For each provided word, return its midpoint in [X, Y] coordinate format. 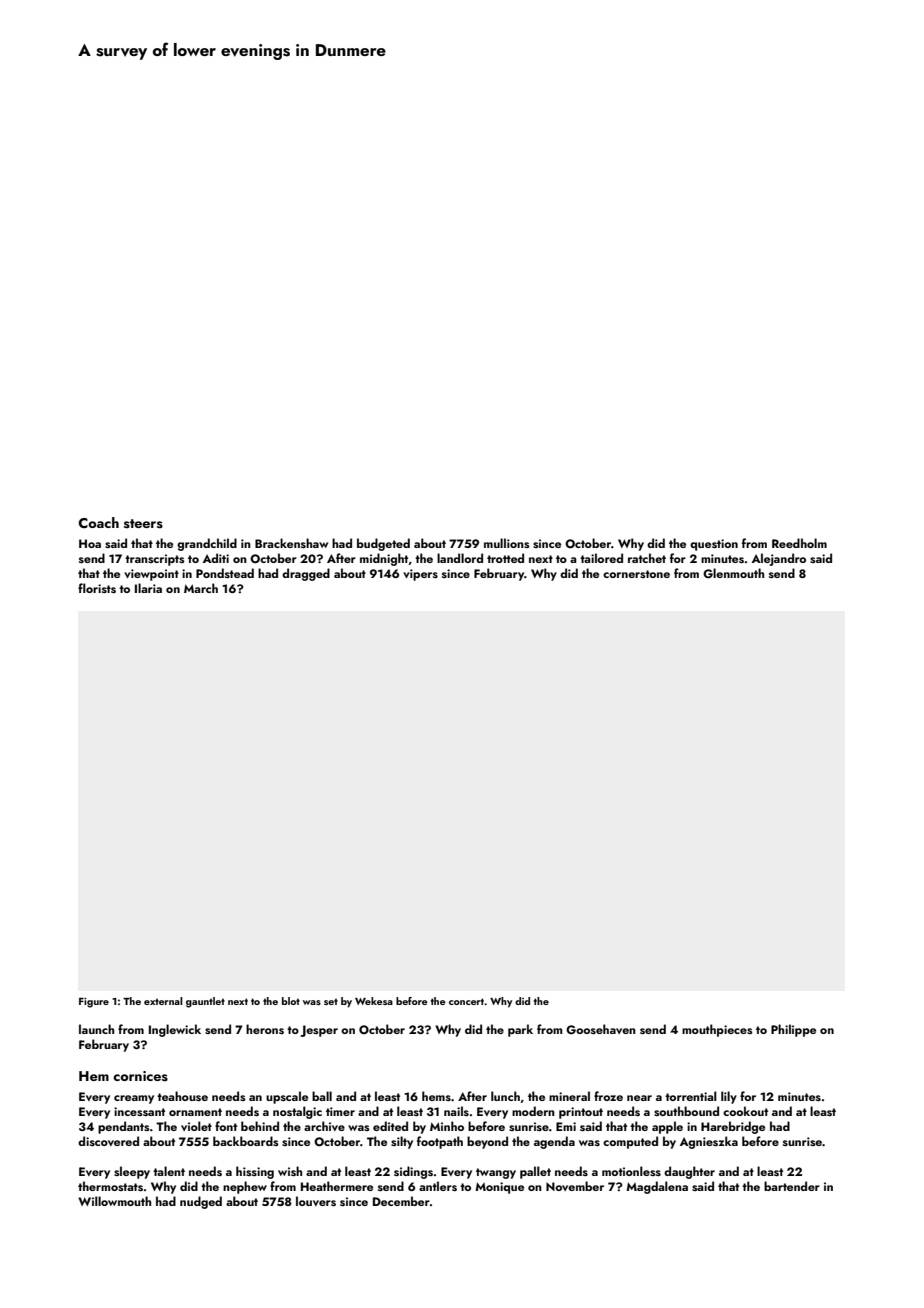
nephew [245, 1187]
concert [466, 1001]
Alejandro [779, 559]
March [201, 588]
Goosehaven [601, 1029]
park [520, 1030]
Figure [94, 1002]
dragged [306, 574]
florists [97, 588]
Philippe [793, 1030]
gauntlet [205, 1002]
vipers [420, 575]
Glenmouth [733, 573]
